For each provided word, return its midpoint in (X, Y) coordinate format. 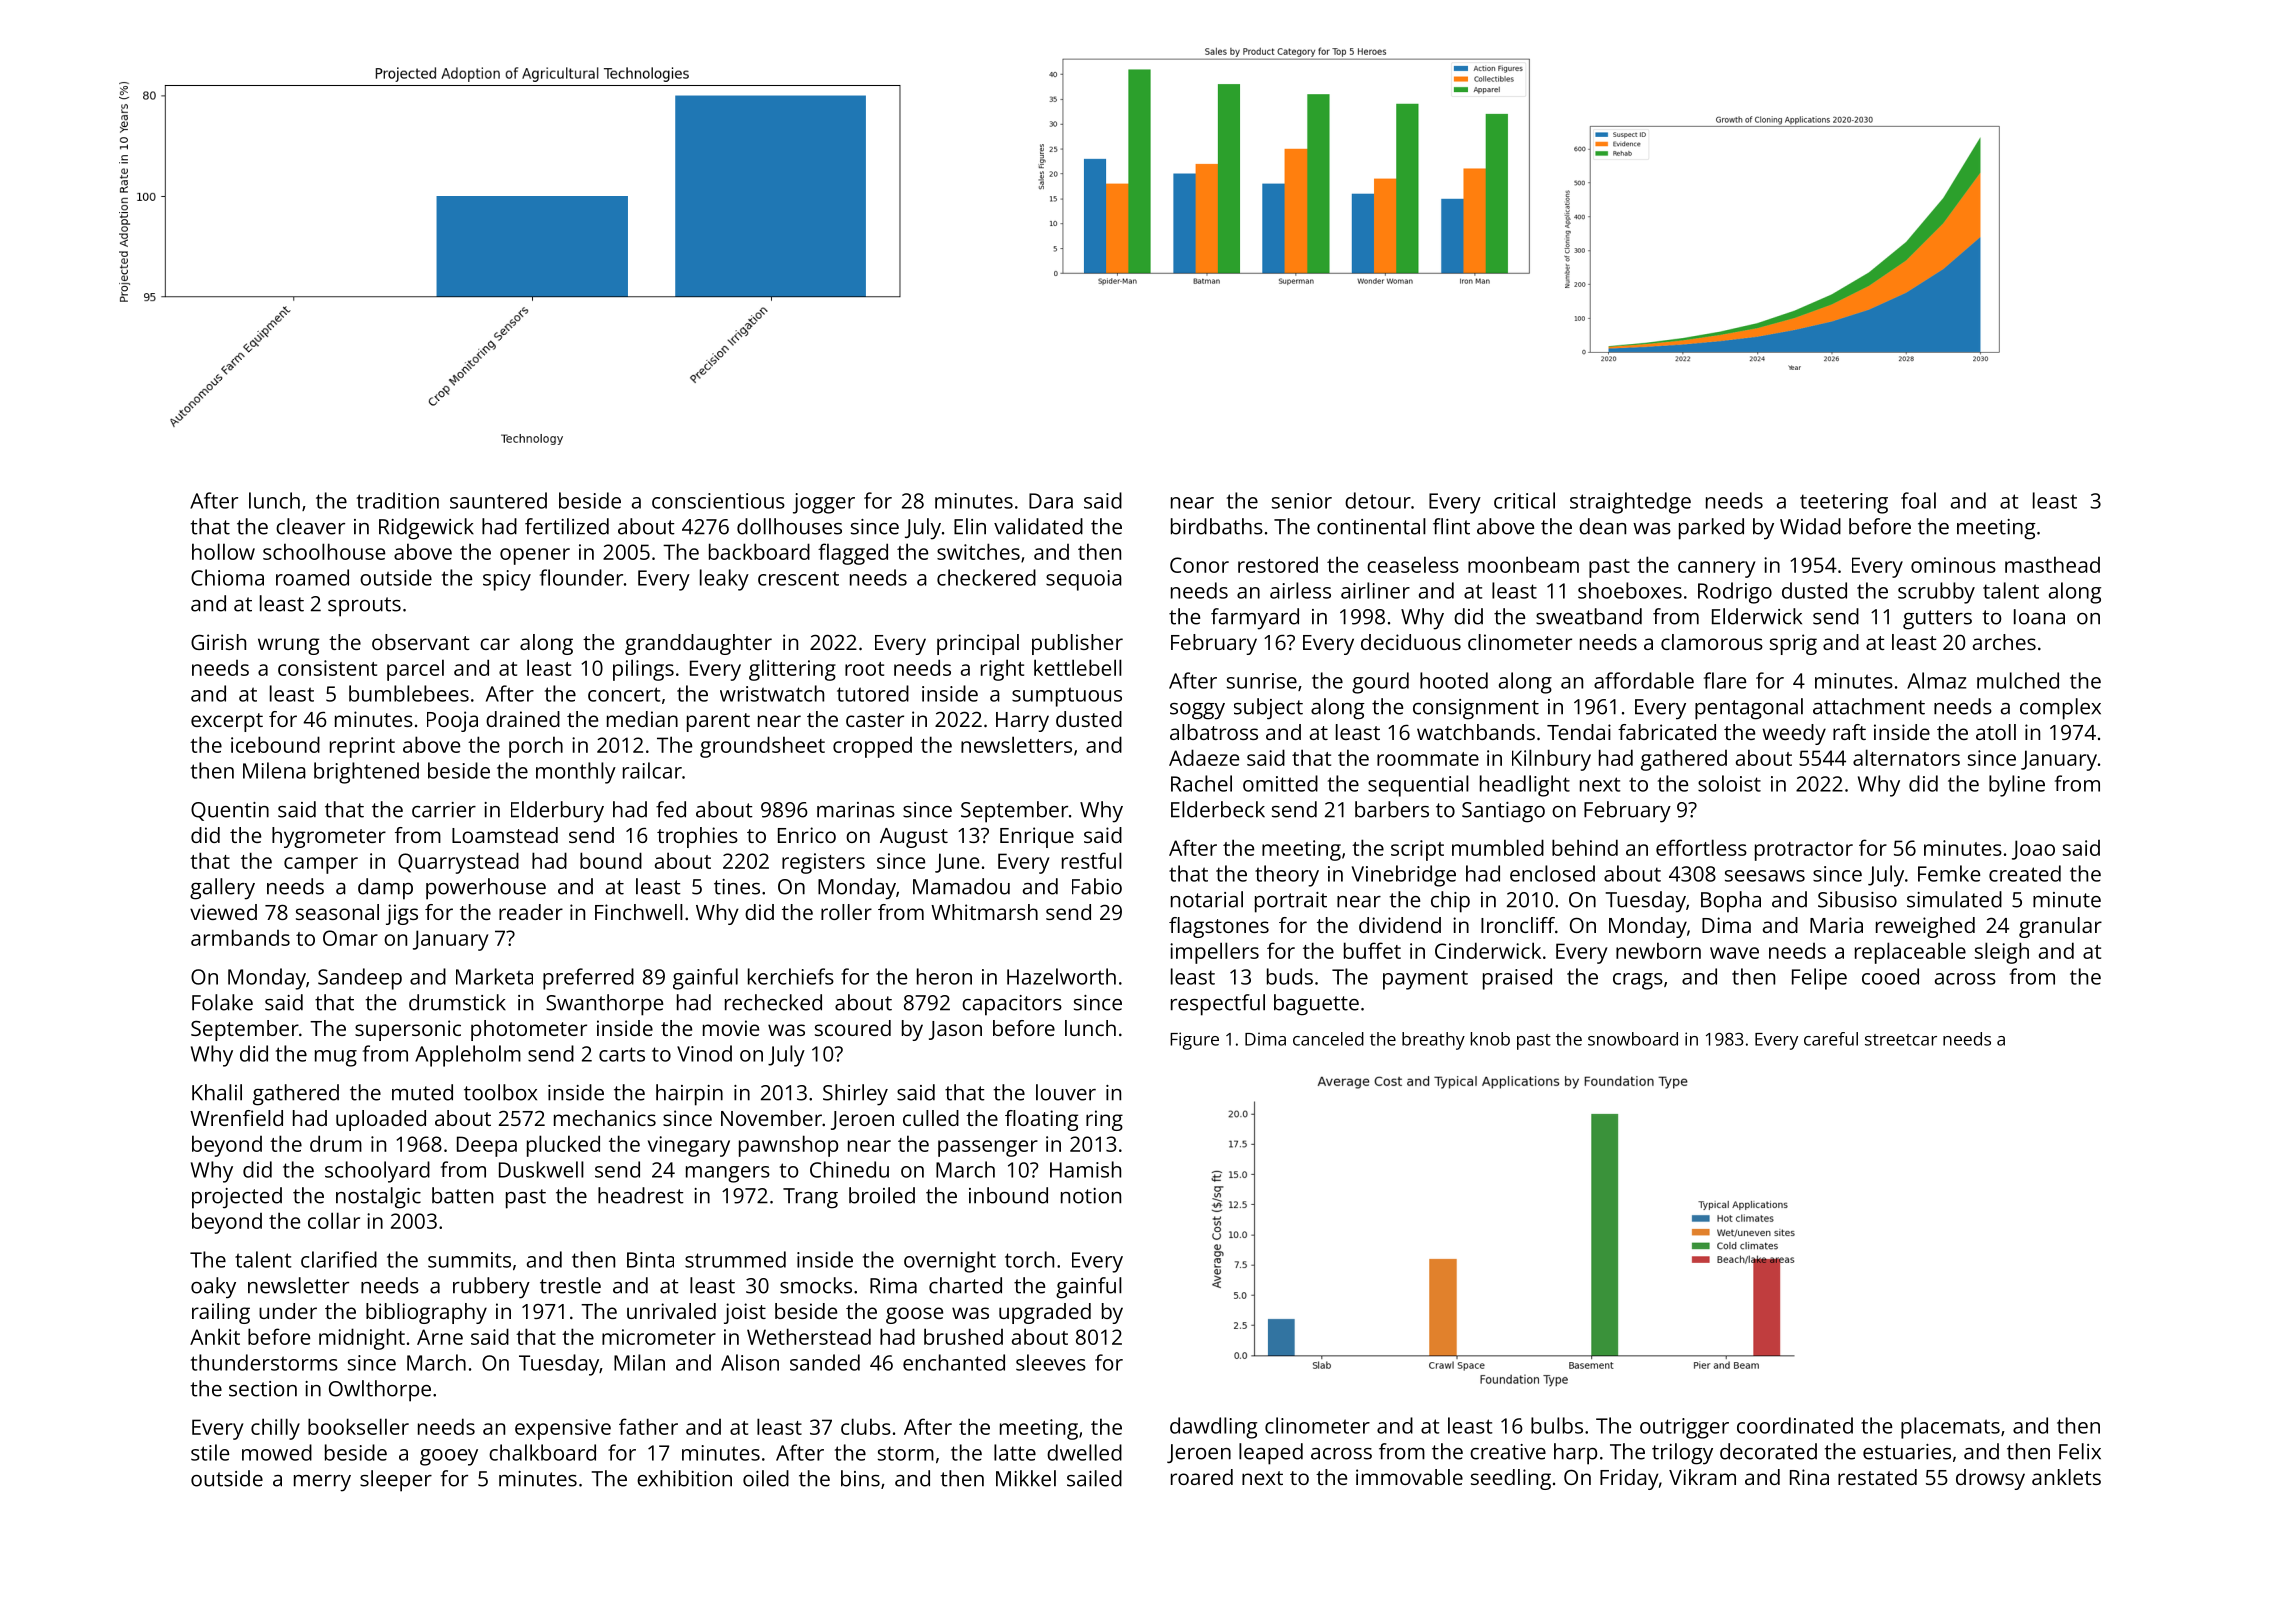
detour (1378, 500)
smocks (816, 1285)
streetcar (1901, 1040)
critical (1524, 500)
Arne (440, 1337)
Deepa (487, 1146)
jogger (824, 503)
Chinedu (849, 1169)
